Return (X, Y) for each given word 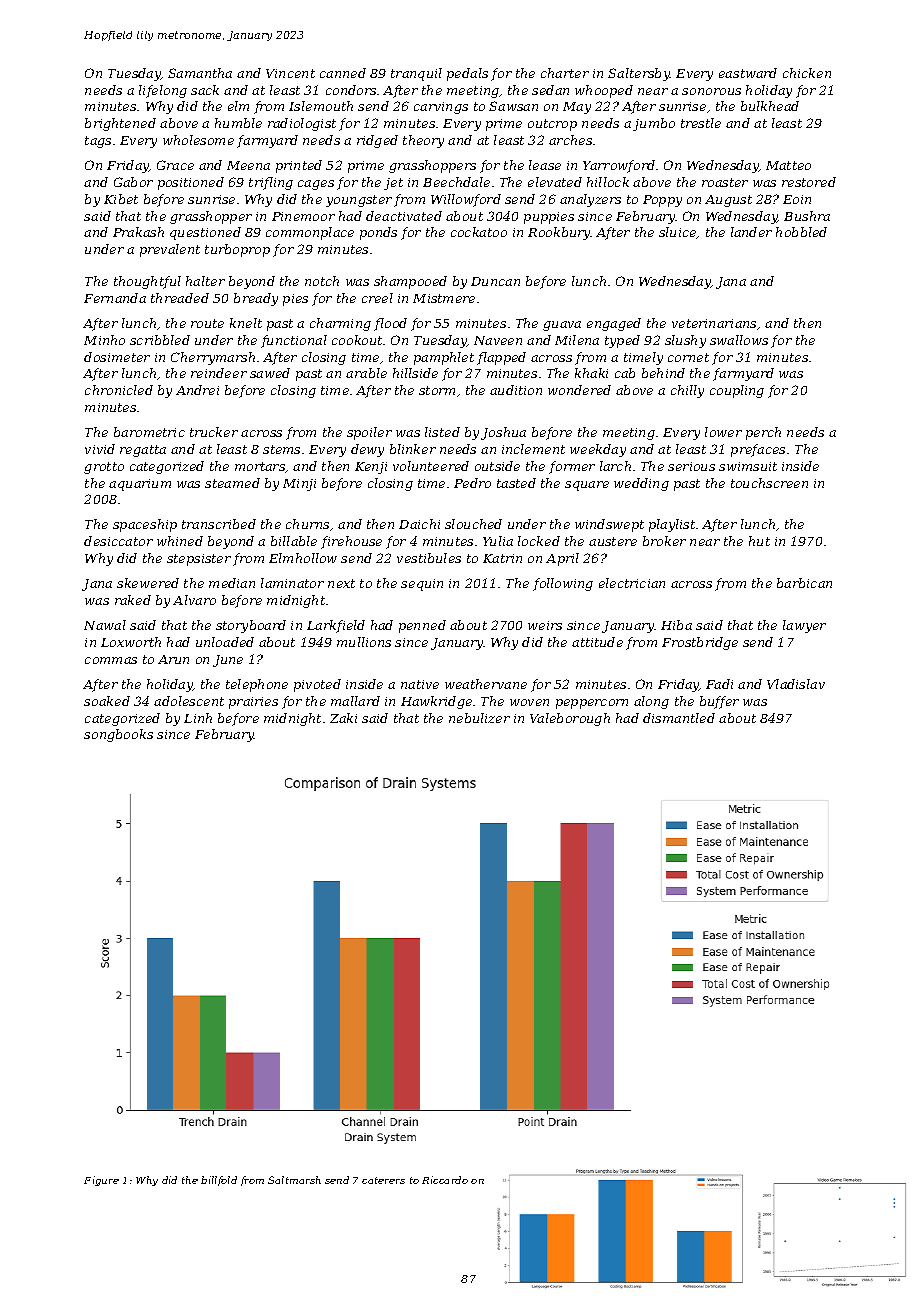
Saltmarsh (294, 1180)
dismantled (679, 718)
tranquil (416, 74)
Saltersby (639, 74)
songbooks (118, 735)
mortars (260, 467)
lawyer (804, 626)
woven (529, 702)
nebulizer (479, 718)
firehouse (351, 542)
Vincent (290, 73)
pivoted (317, 685)
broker (664, 541)
